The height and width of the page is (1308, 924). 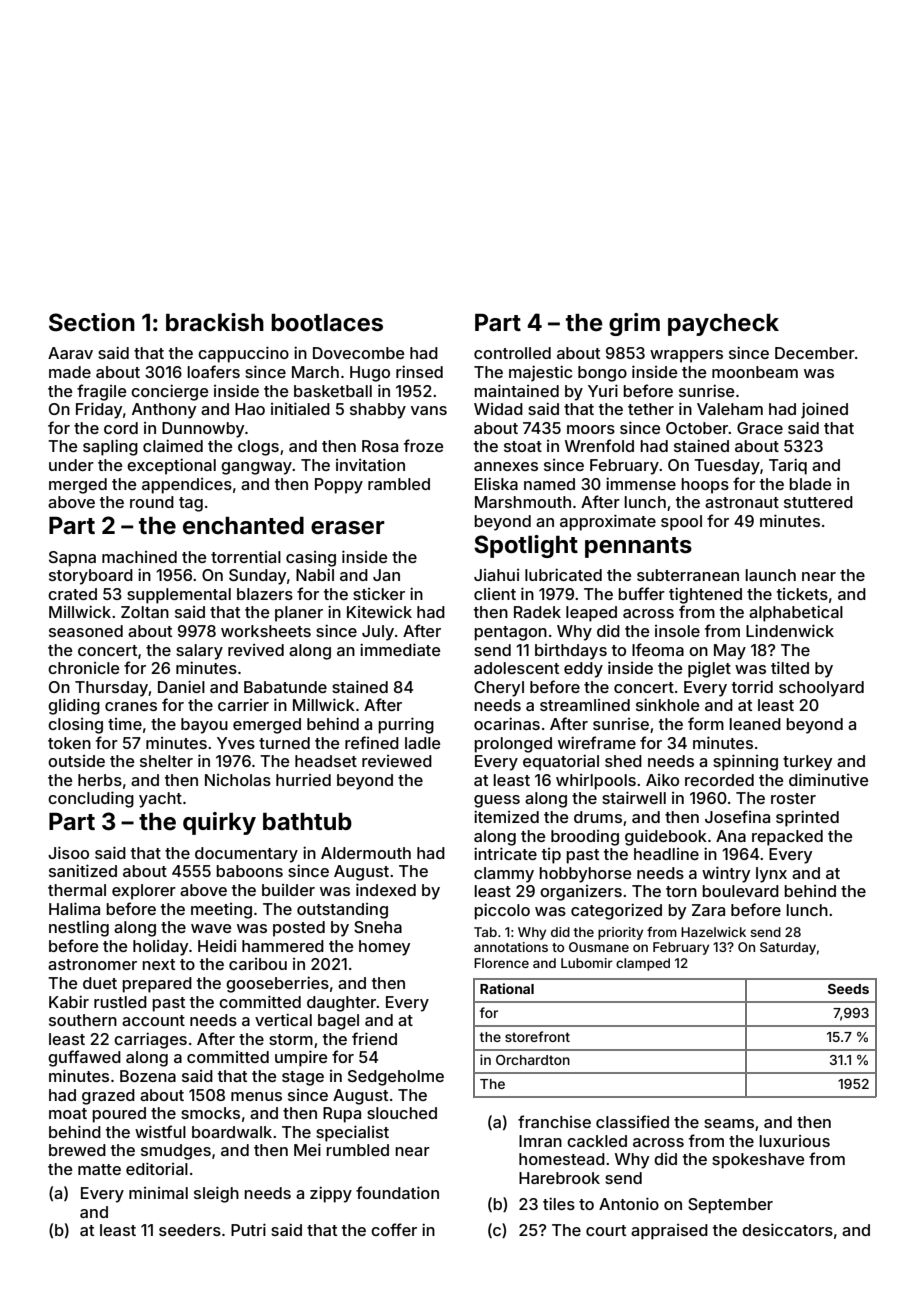 I want to click on documentary, so click(x=246, y=855).
